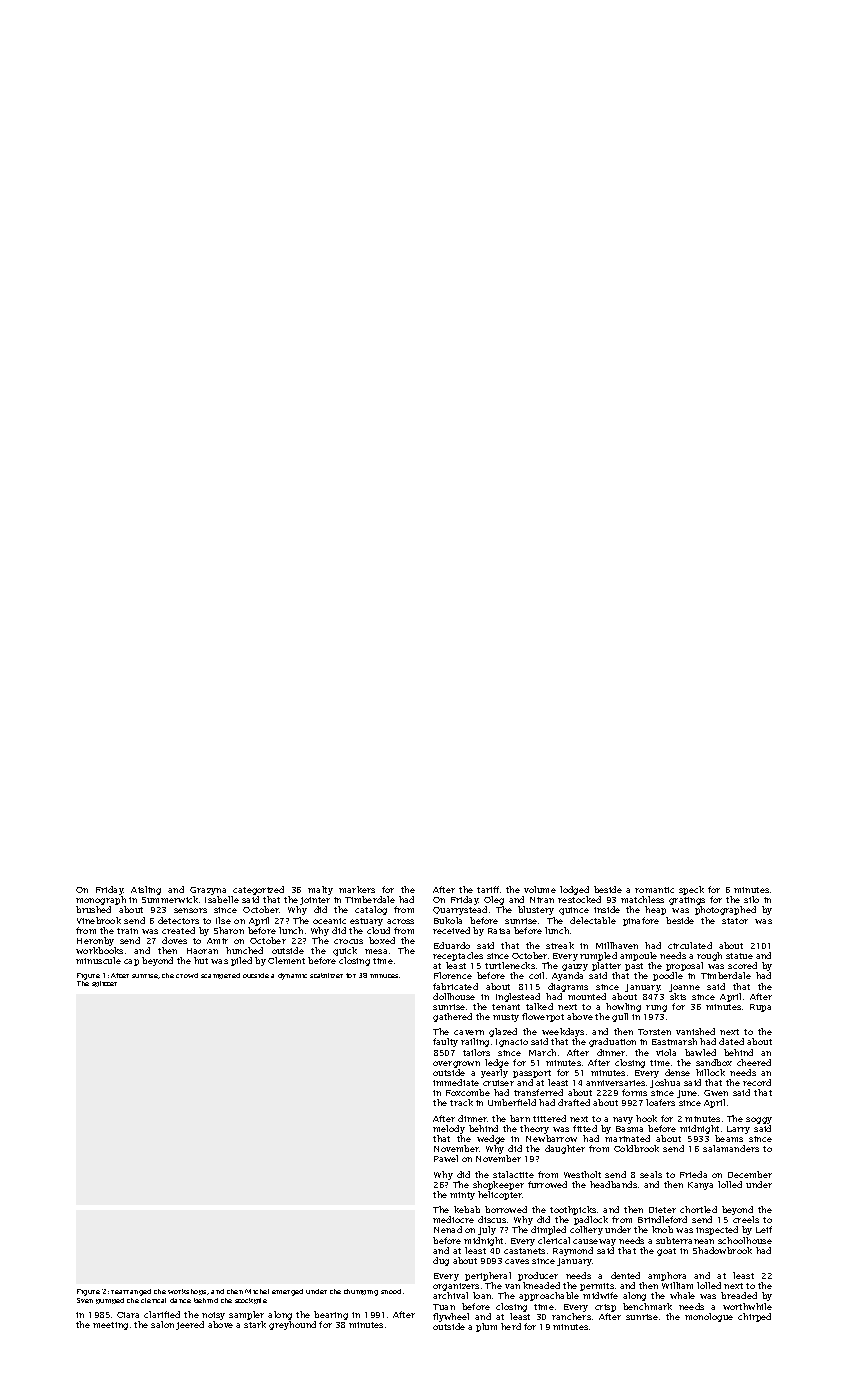 Image resolution: width=849 pixels, height=1400 pixels. What do you see at coordinates (687, 902) in the screenshot?
I see `gratings` at bounding box center [687, 902].
